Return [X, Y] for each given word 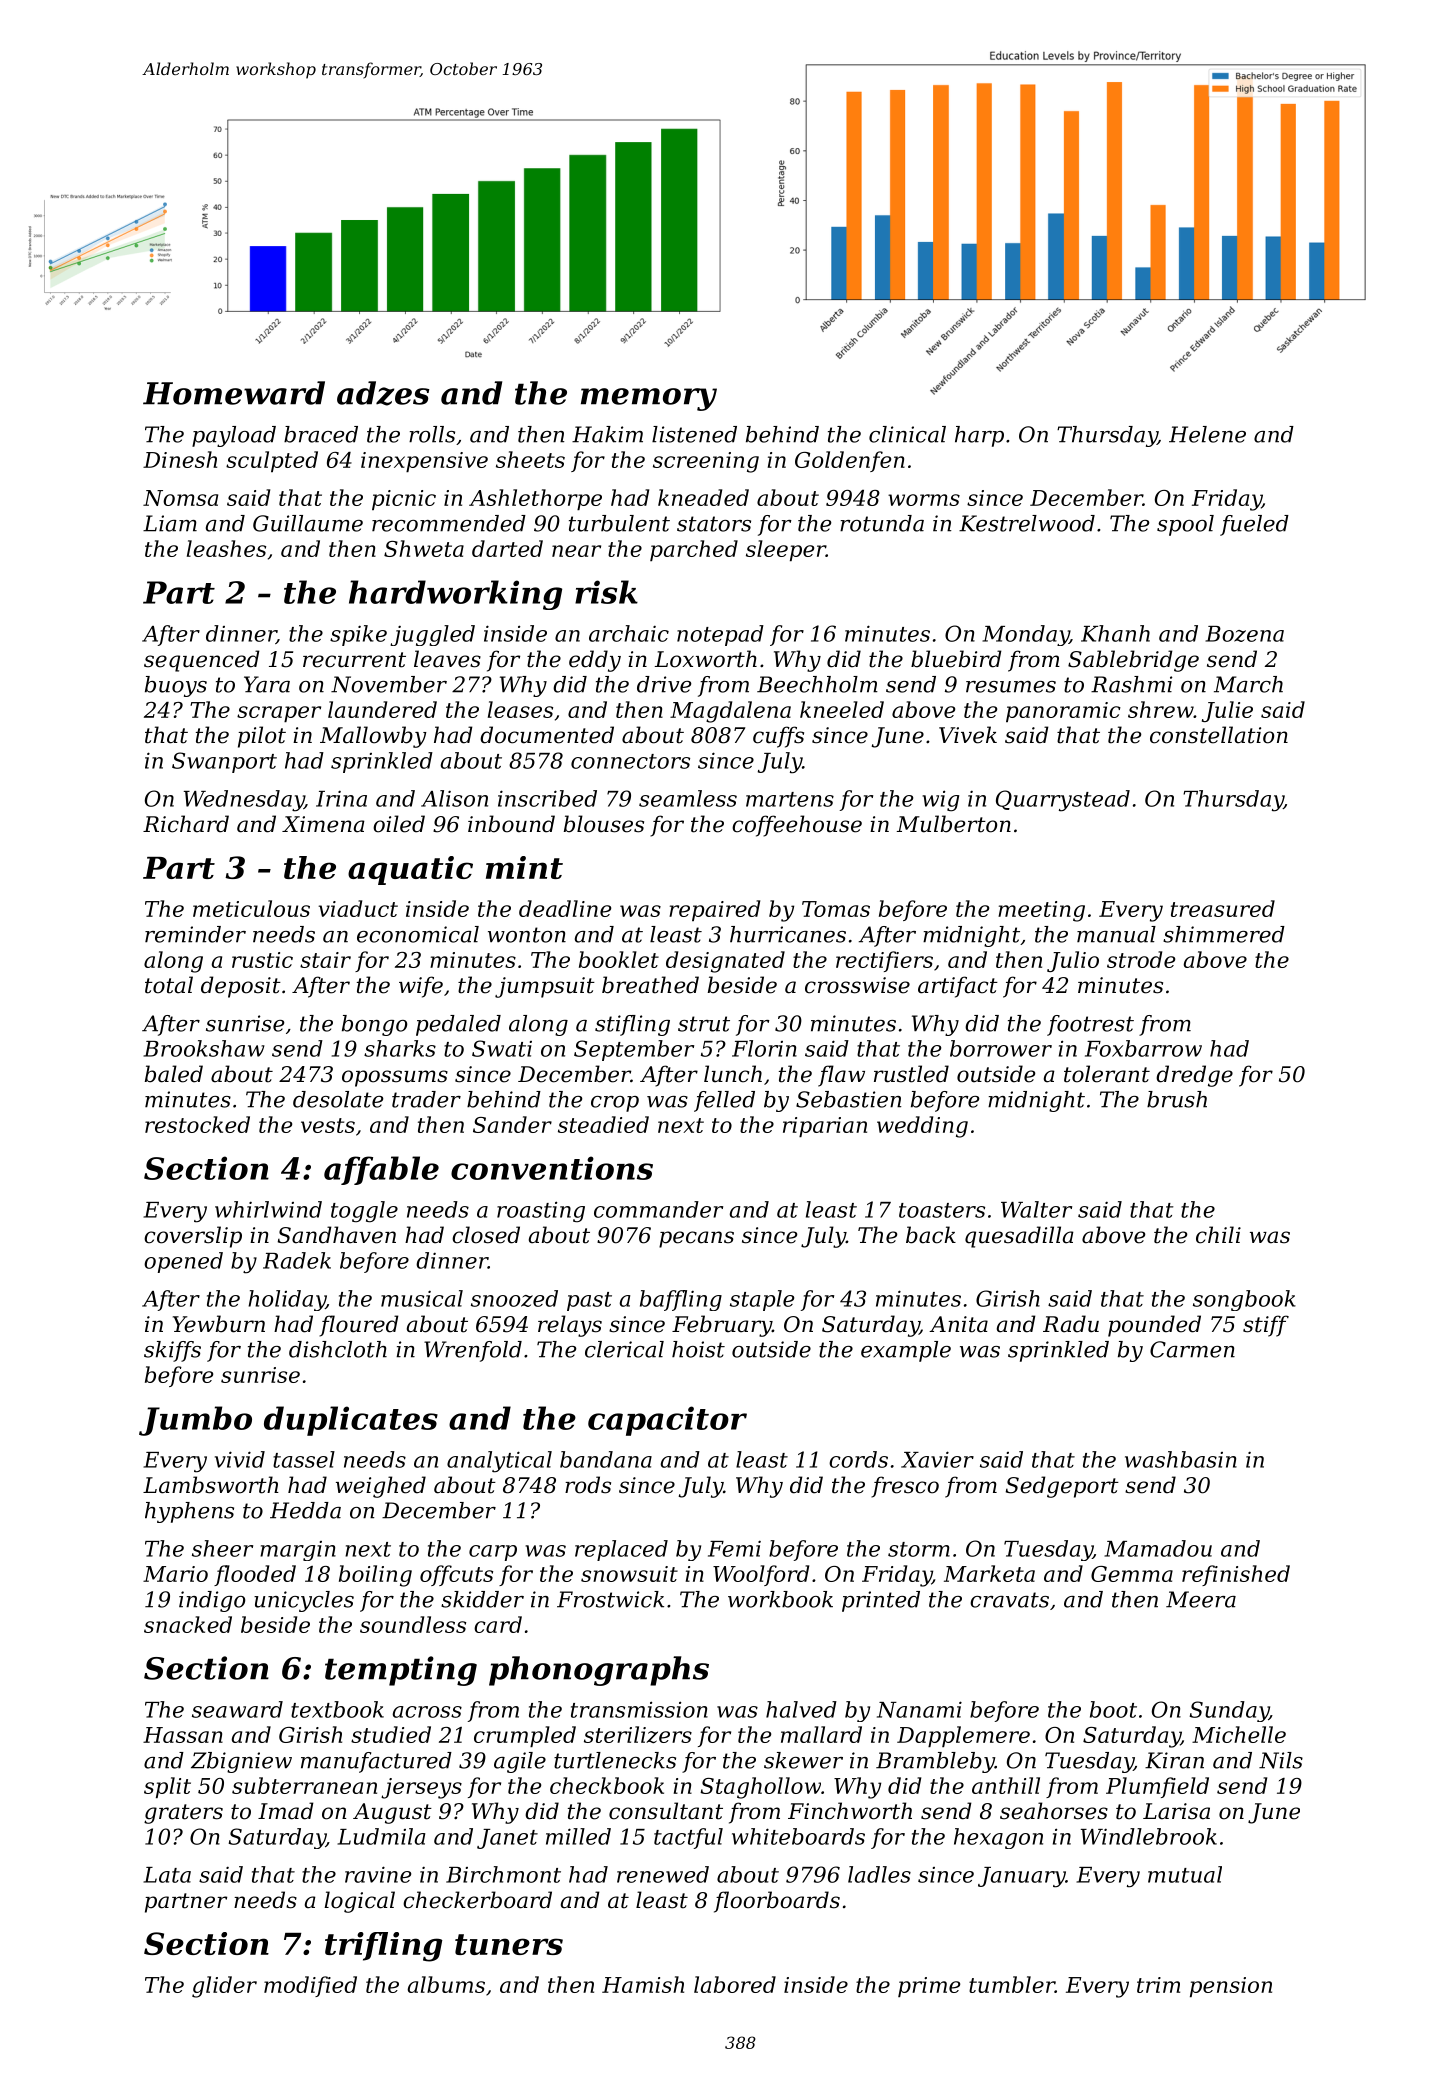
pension [1231, 1987]
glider [224, 1987]
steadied [603, 1124]
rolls [432, 434]
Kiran [1174, 1760]
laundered [382, 709]
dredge [1194, 1076]
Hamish [643, 1984]
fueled [1254, 525]
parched [694, 550]
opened [183, 1262]
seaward [237, 1709]
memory [649, 399]
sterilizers [638, 1735]
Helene [1207, 434]
